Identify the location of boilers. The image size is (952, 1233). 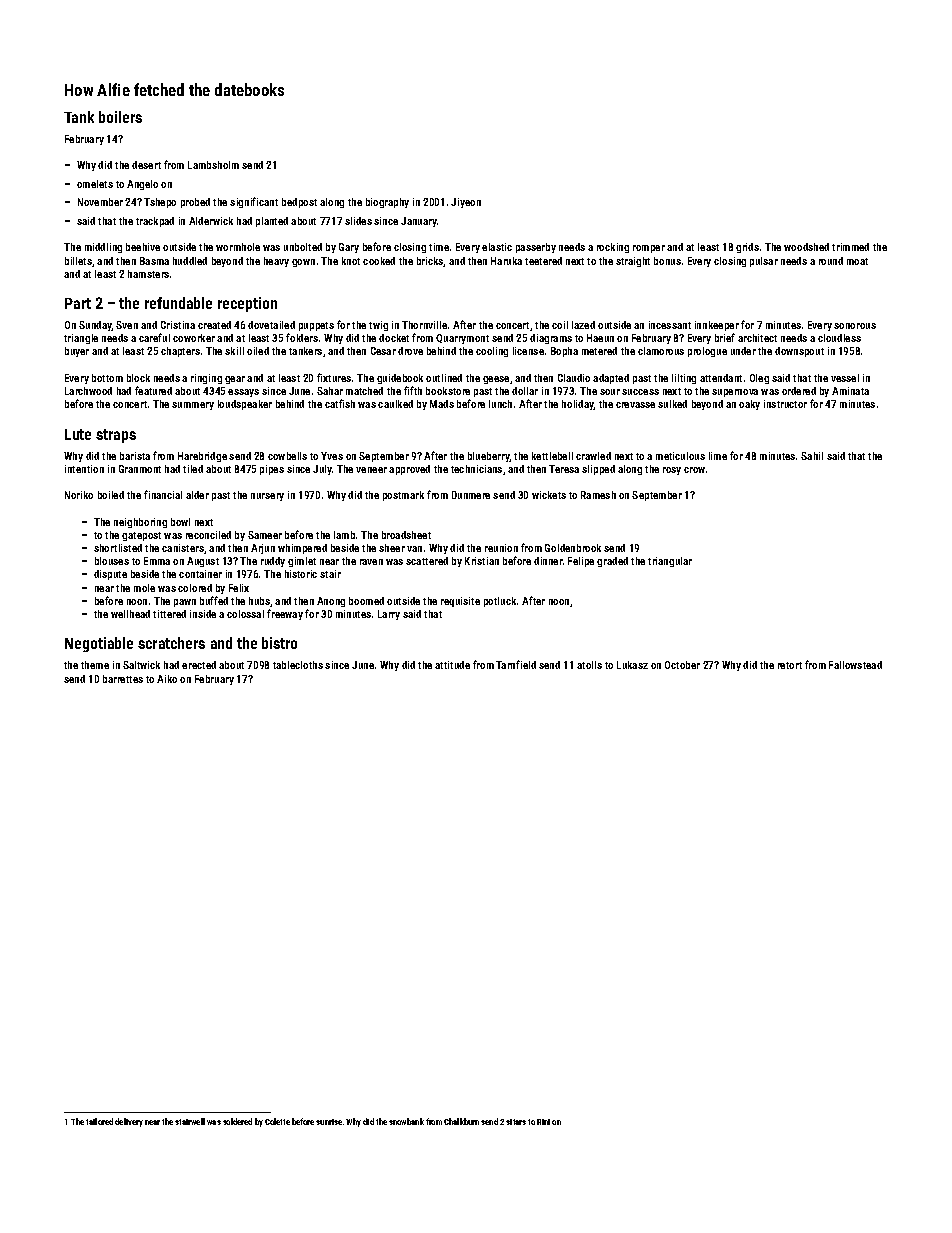
(120, 117).
